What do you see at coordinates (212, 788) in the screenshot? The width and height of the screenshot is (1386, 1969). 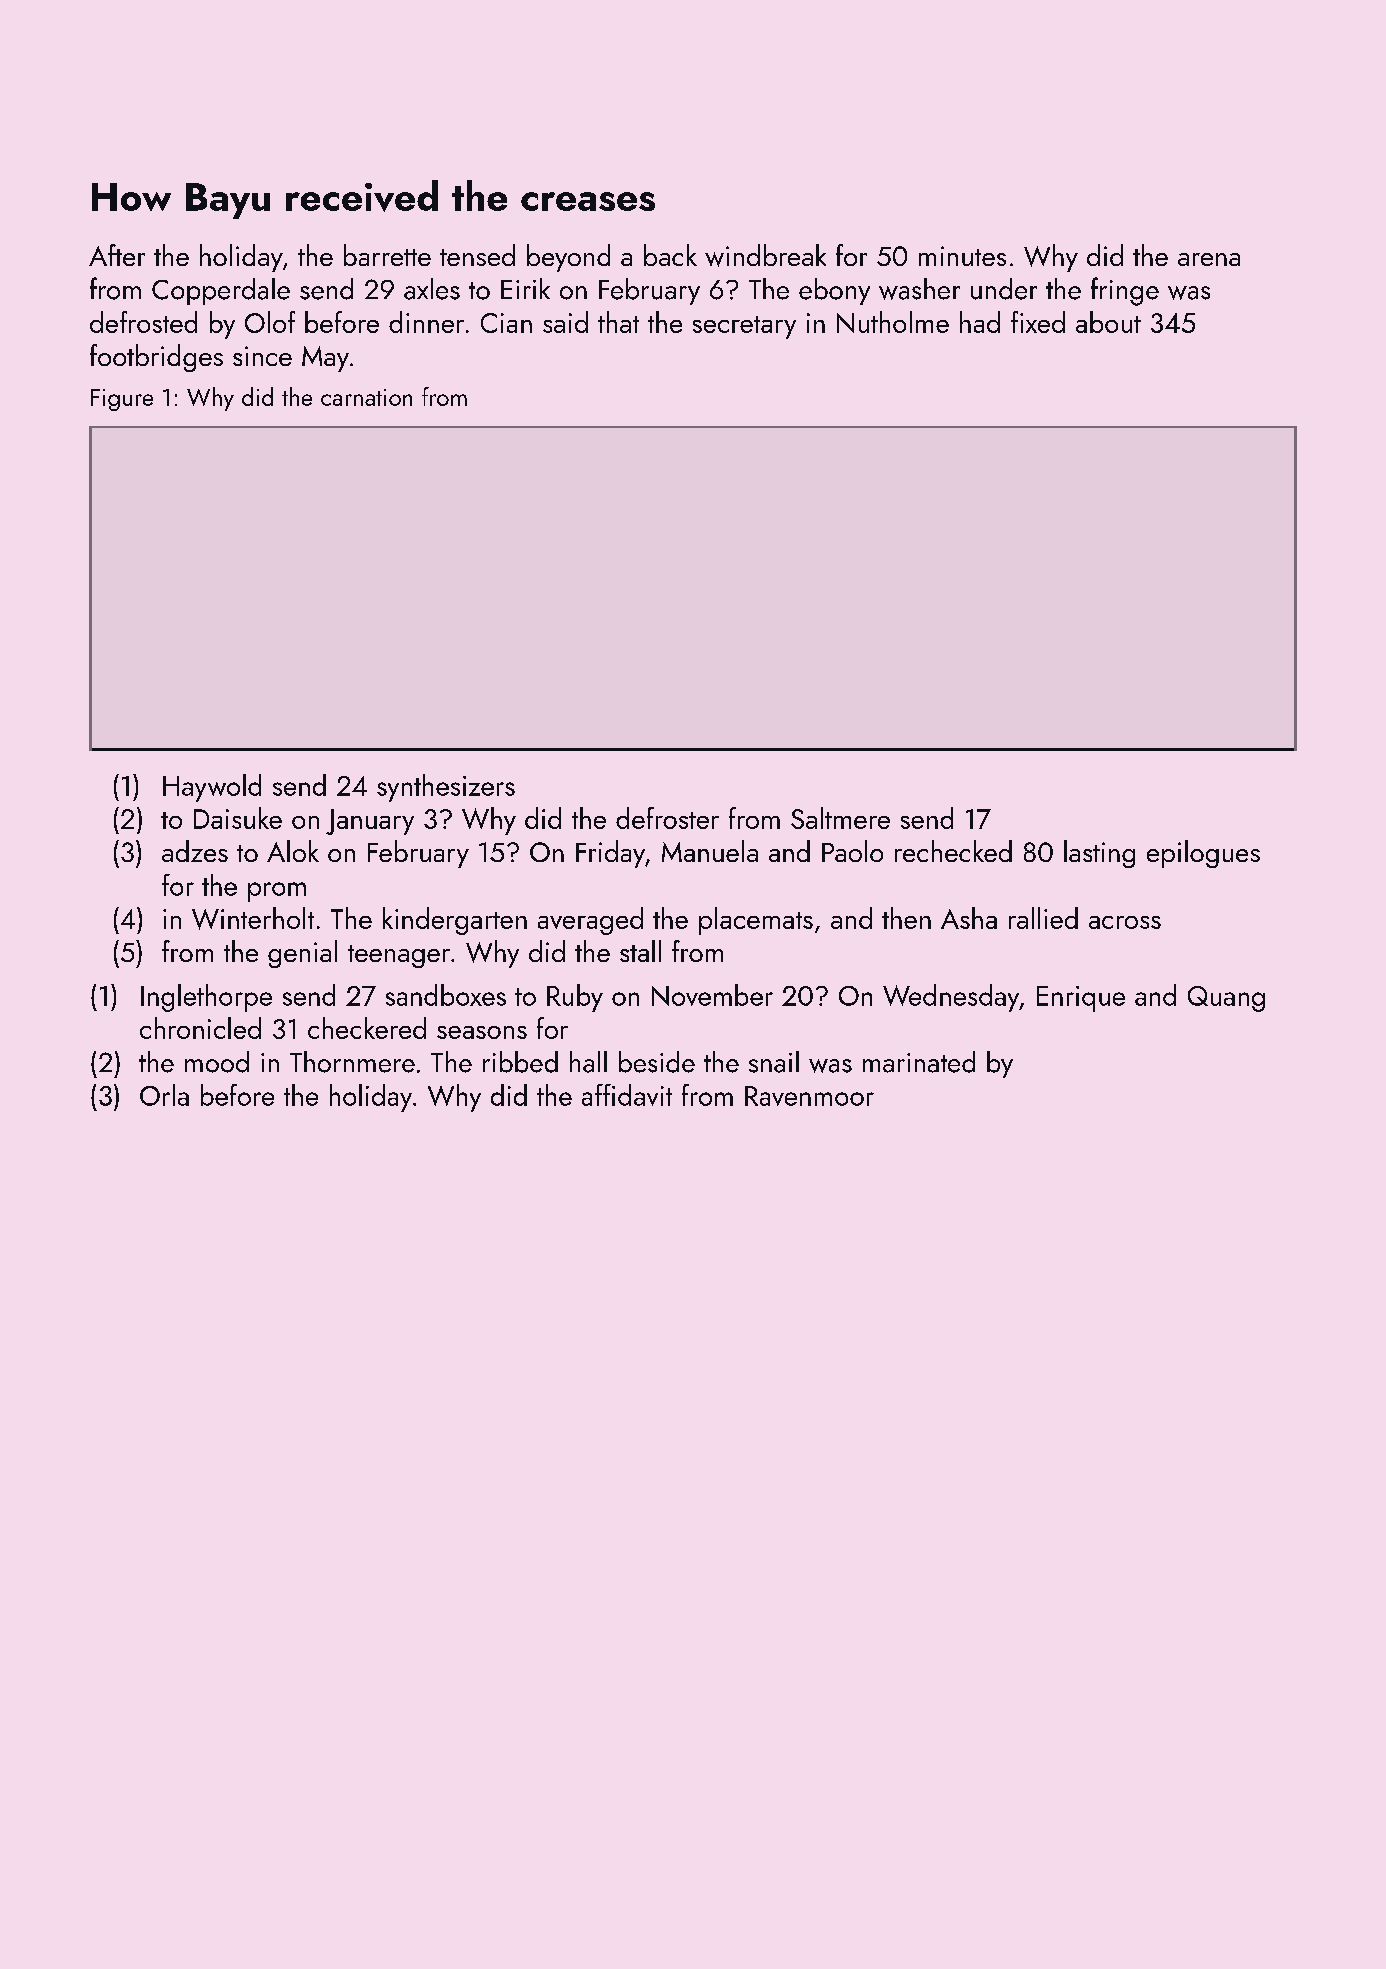 I see `Haywold` at bounding box center [212, 788].
